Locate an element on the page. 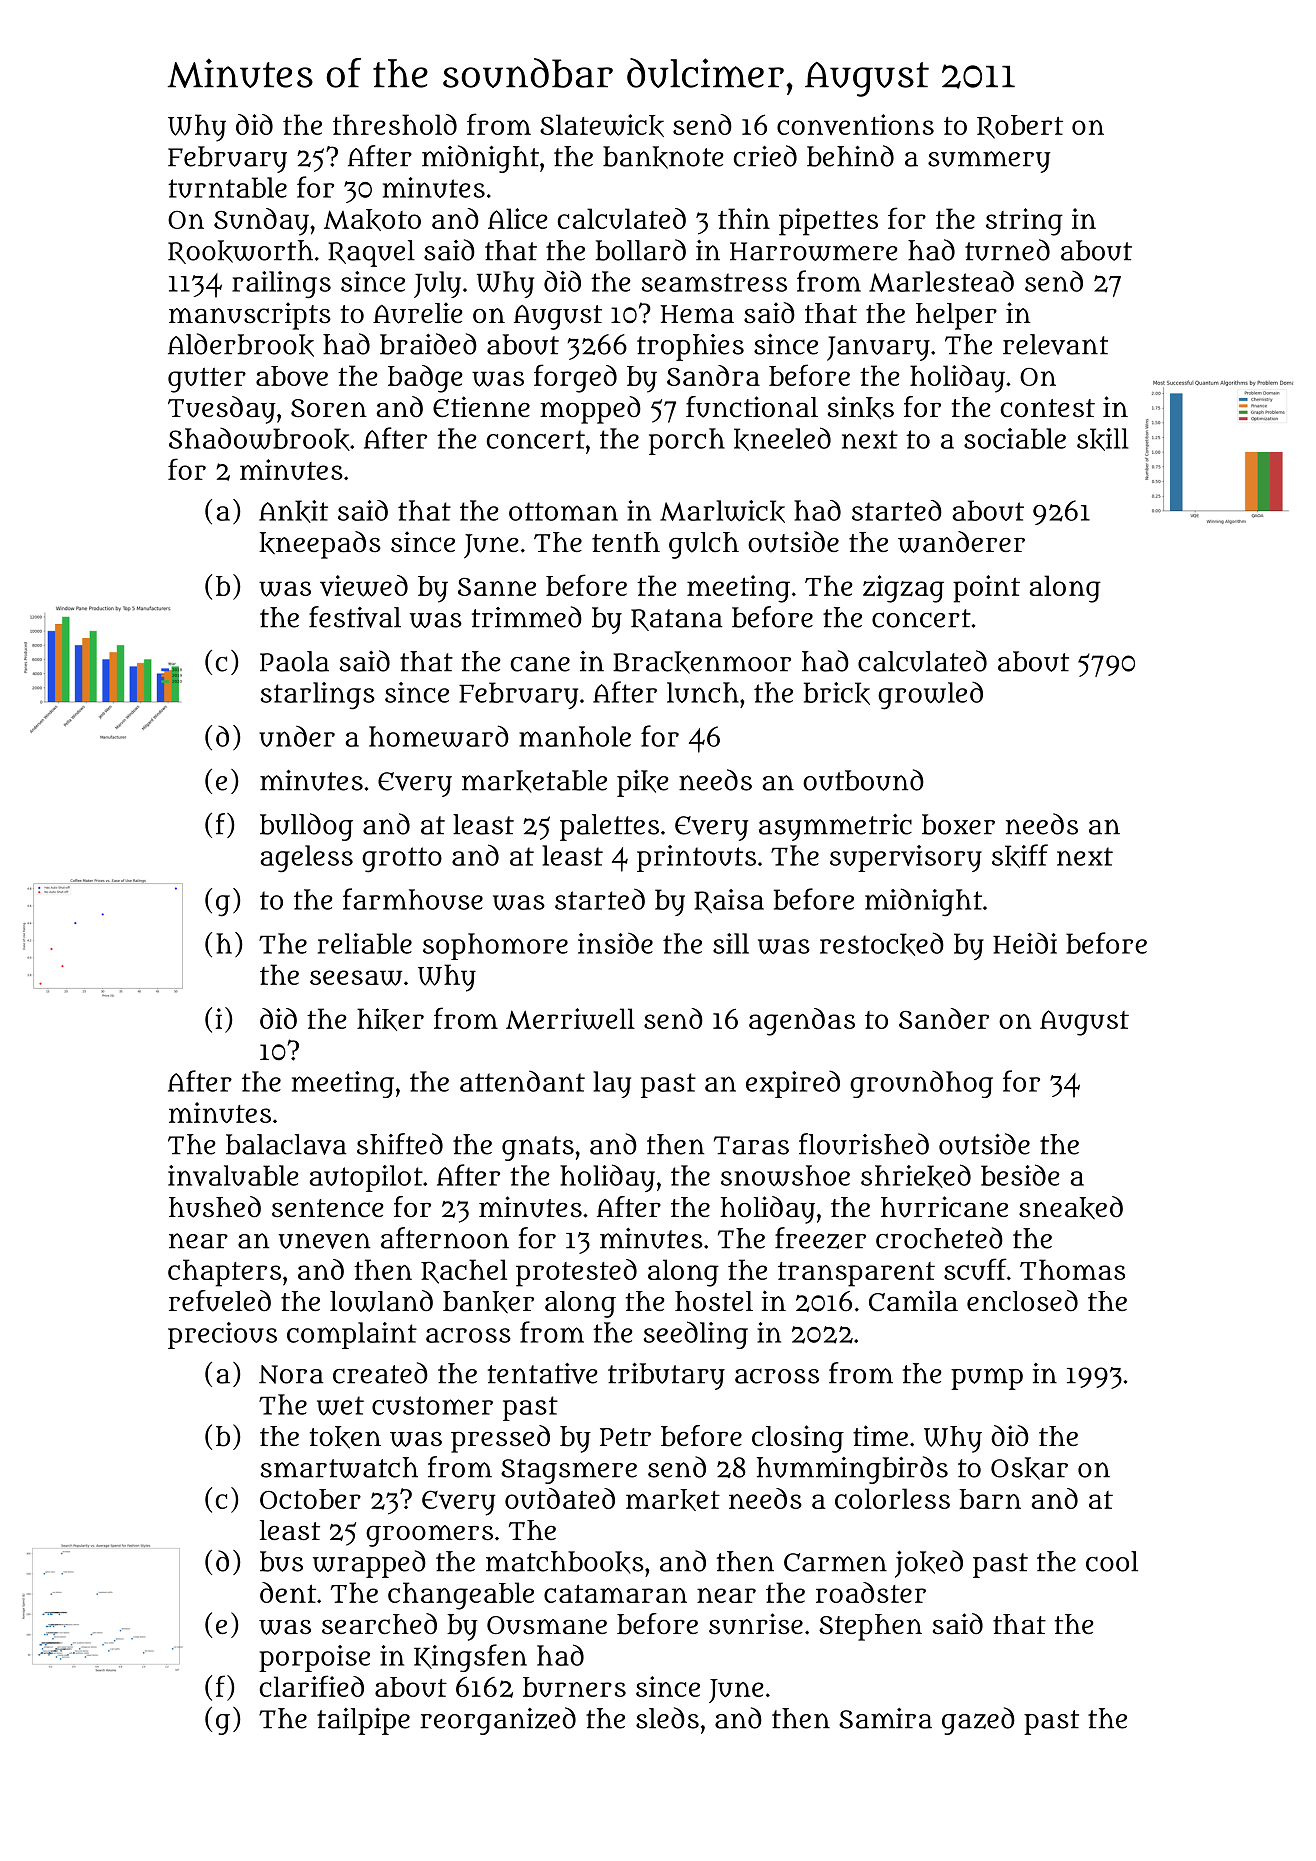 This page has height=1861, width=1316. Alderbrook is located at coordinates (241, 345).
